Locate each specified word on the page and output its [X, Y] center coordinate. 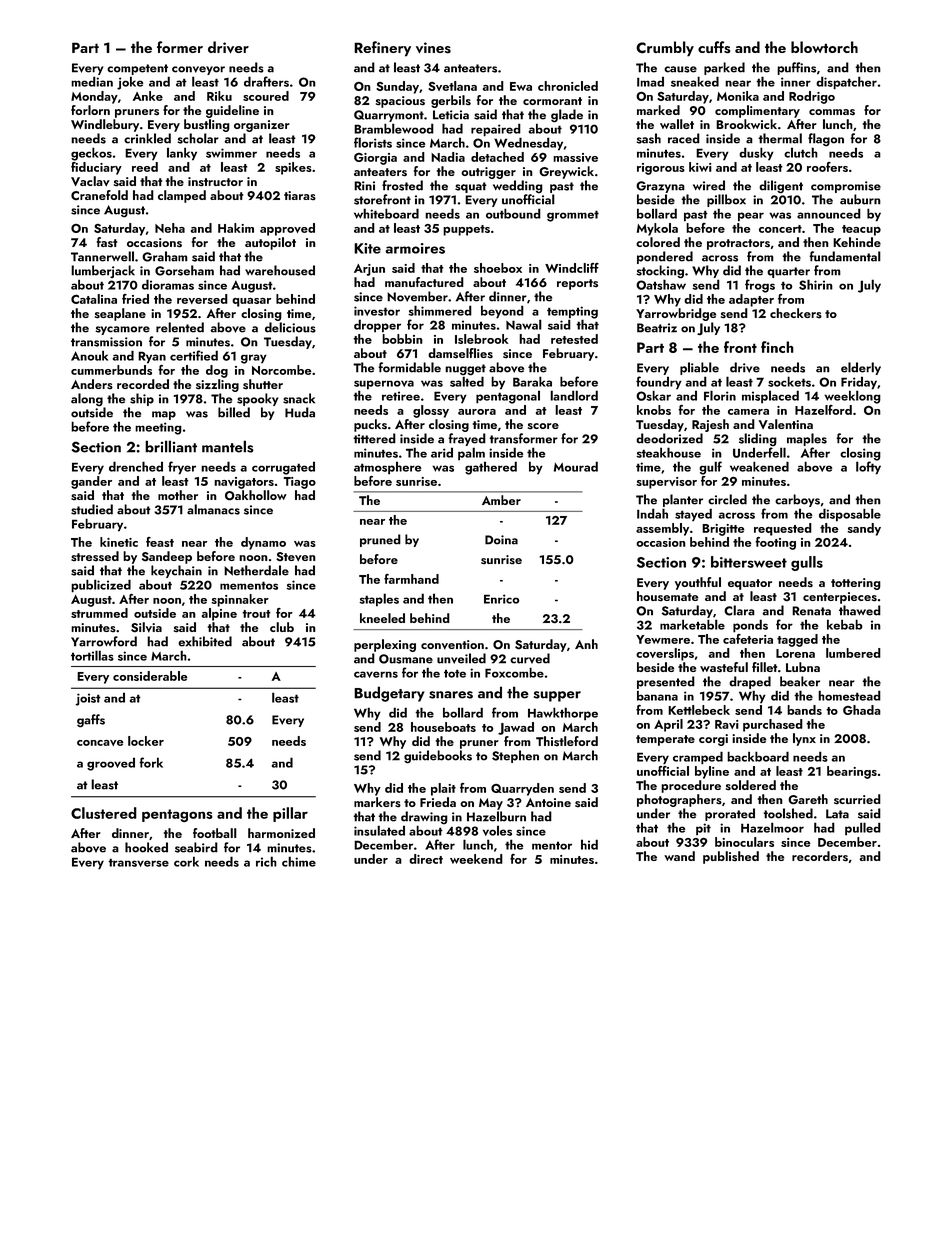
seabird [196, 847]
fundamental [845, 256]
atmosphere [387, 468]
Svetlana [452, 86]
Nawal [524, 324]
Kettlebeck [699, 710]
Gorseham [184, 270]
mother [178, 495]
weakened [759, 466]
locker [146, 741]
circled [727, 499]
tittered [374, 438]
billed [234, 412]
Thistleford [567, 741]
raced [684, 138]
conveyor [198, 70]
